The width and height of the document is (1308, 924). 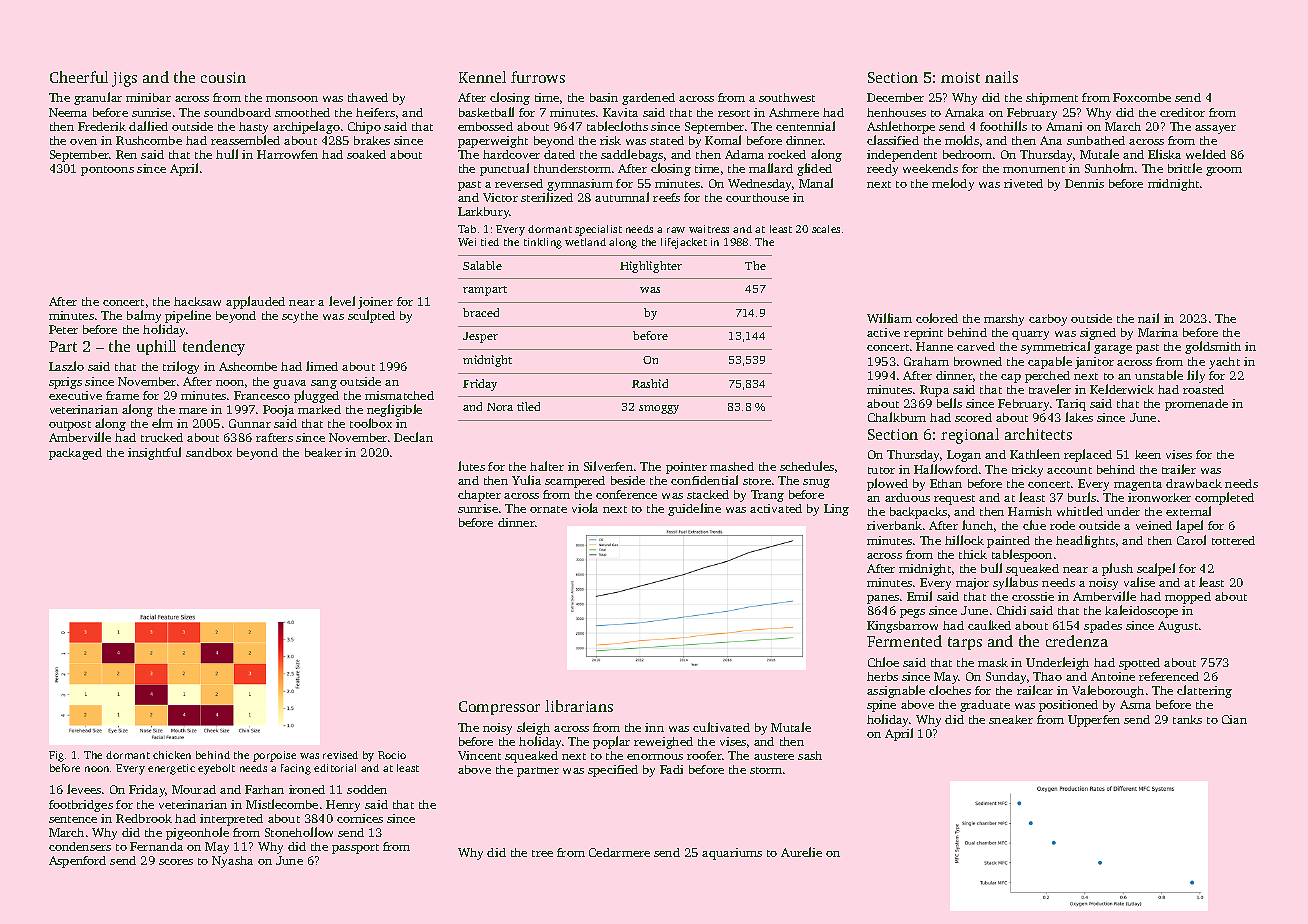 What do you see at coordinates (107, 171) in the document?
I see `pontoons` at bounding box center [107, 171].
